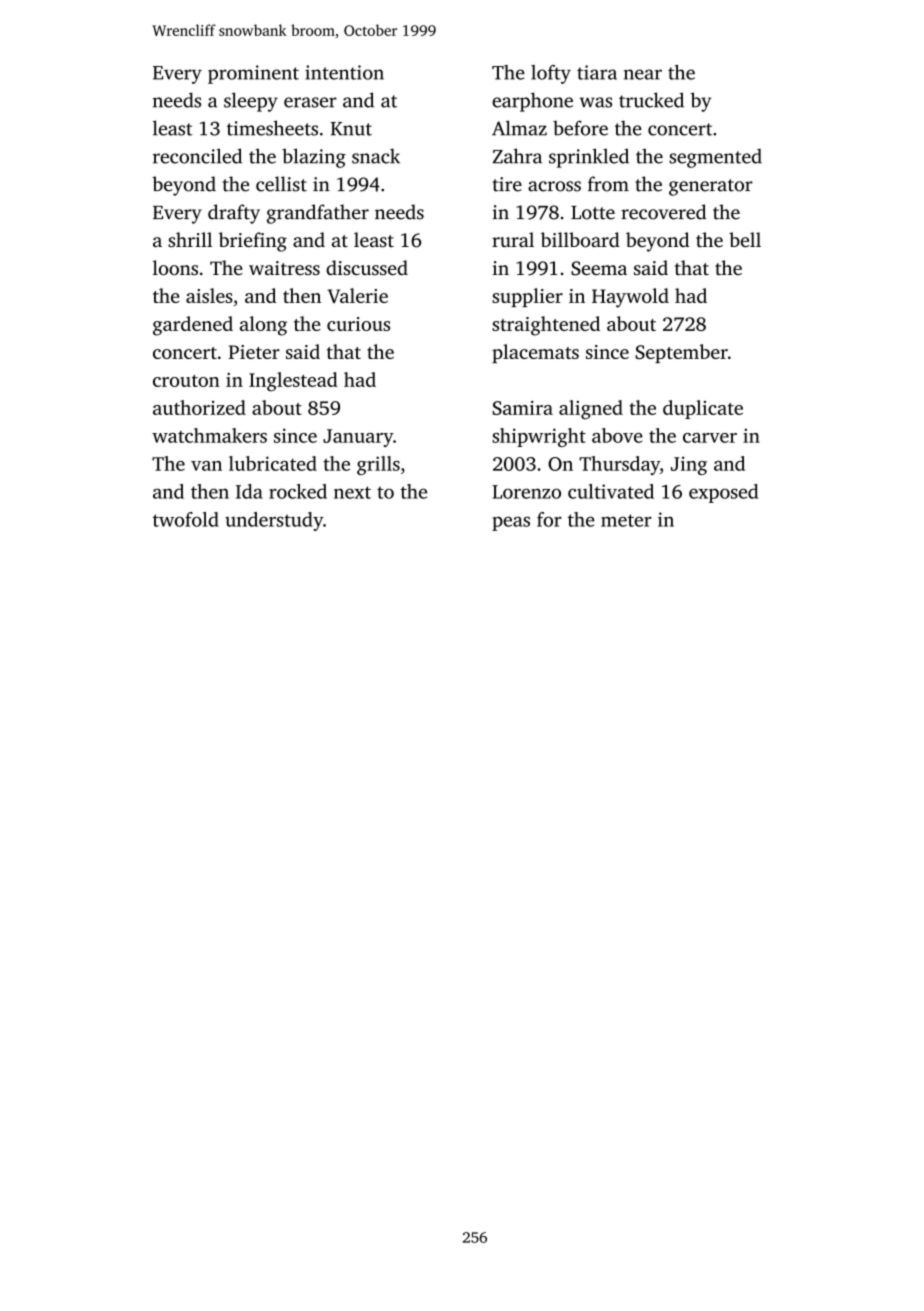  What do you see at coordinates (344, 72) in the document?
I see `intention` at bounding box center [344, 72].
